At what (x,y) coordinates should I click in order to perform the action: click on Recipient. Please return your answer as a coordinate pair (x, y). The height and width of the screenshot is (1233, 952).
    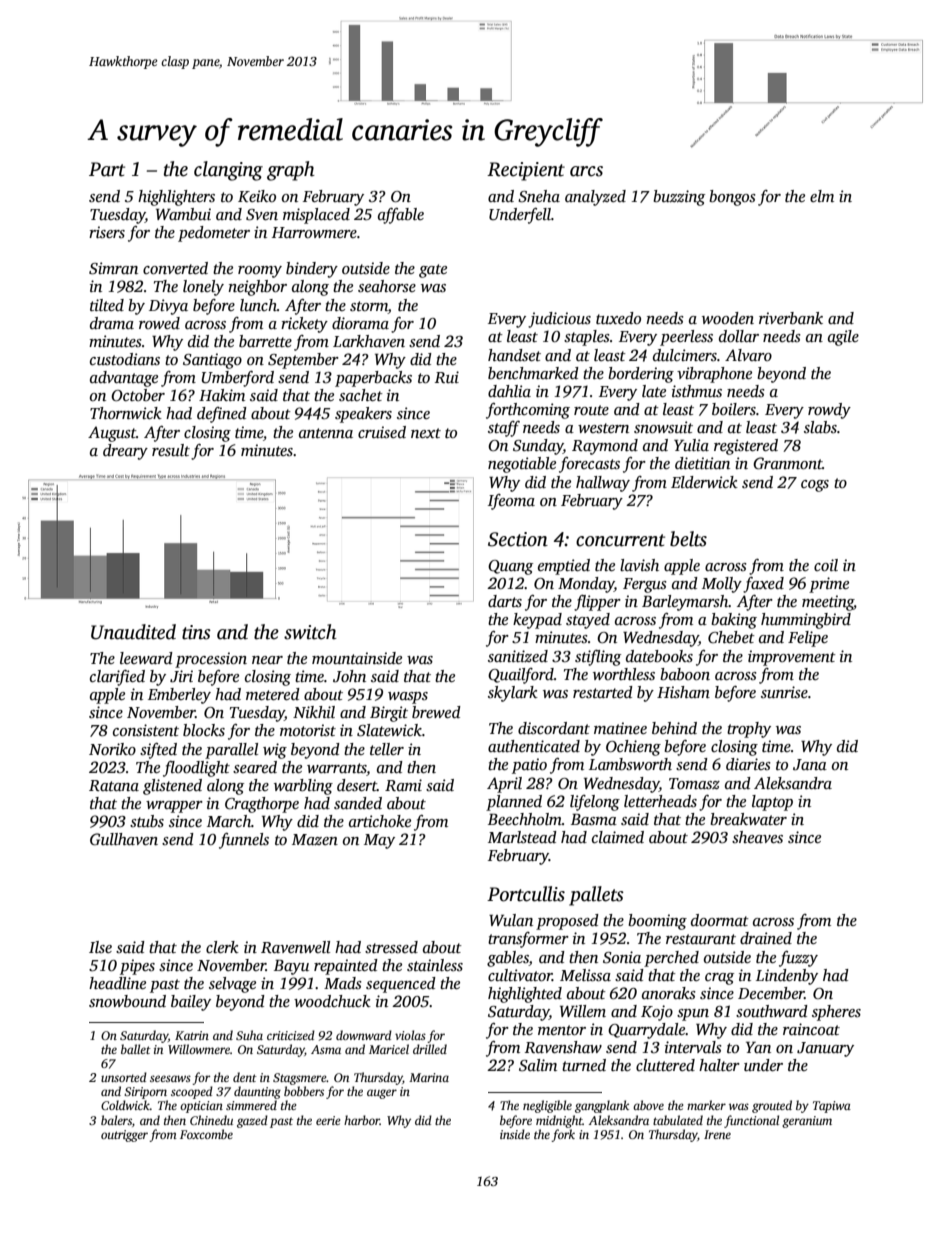
    Looking at the image, I should click on (526, 171).
